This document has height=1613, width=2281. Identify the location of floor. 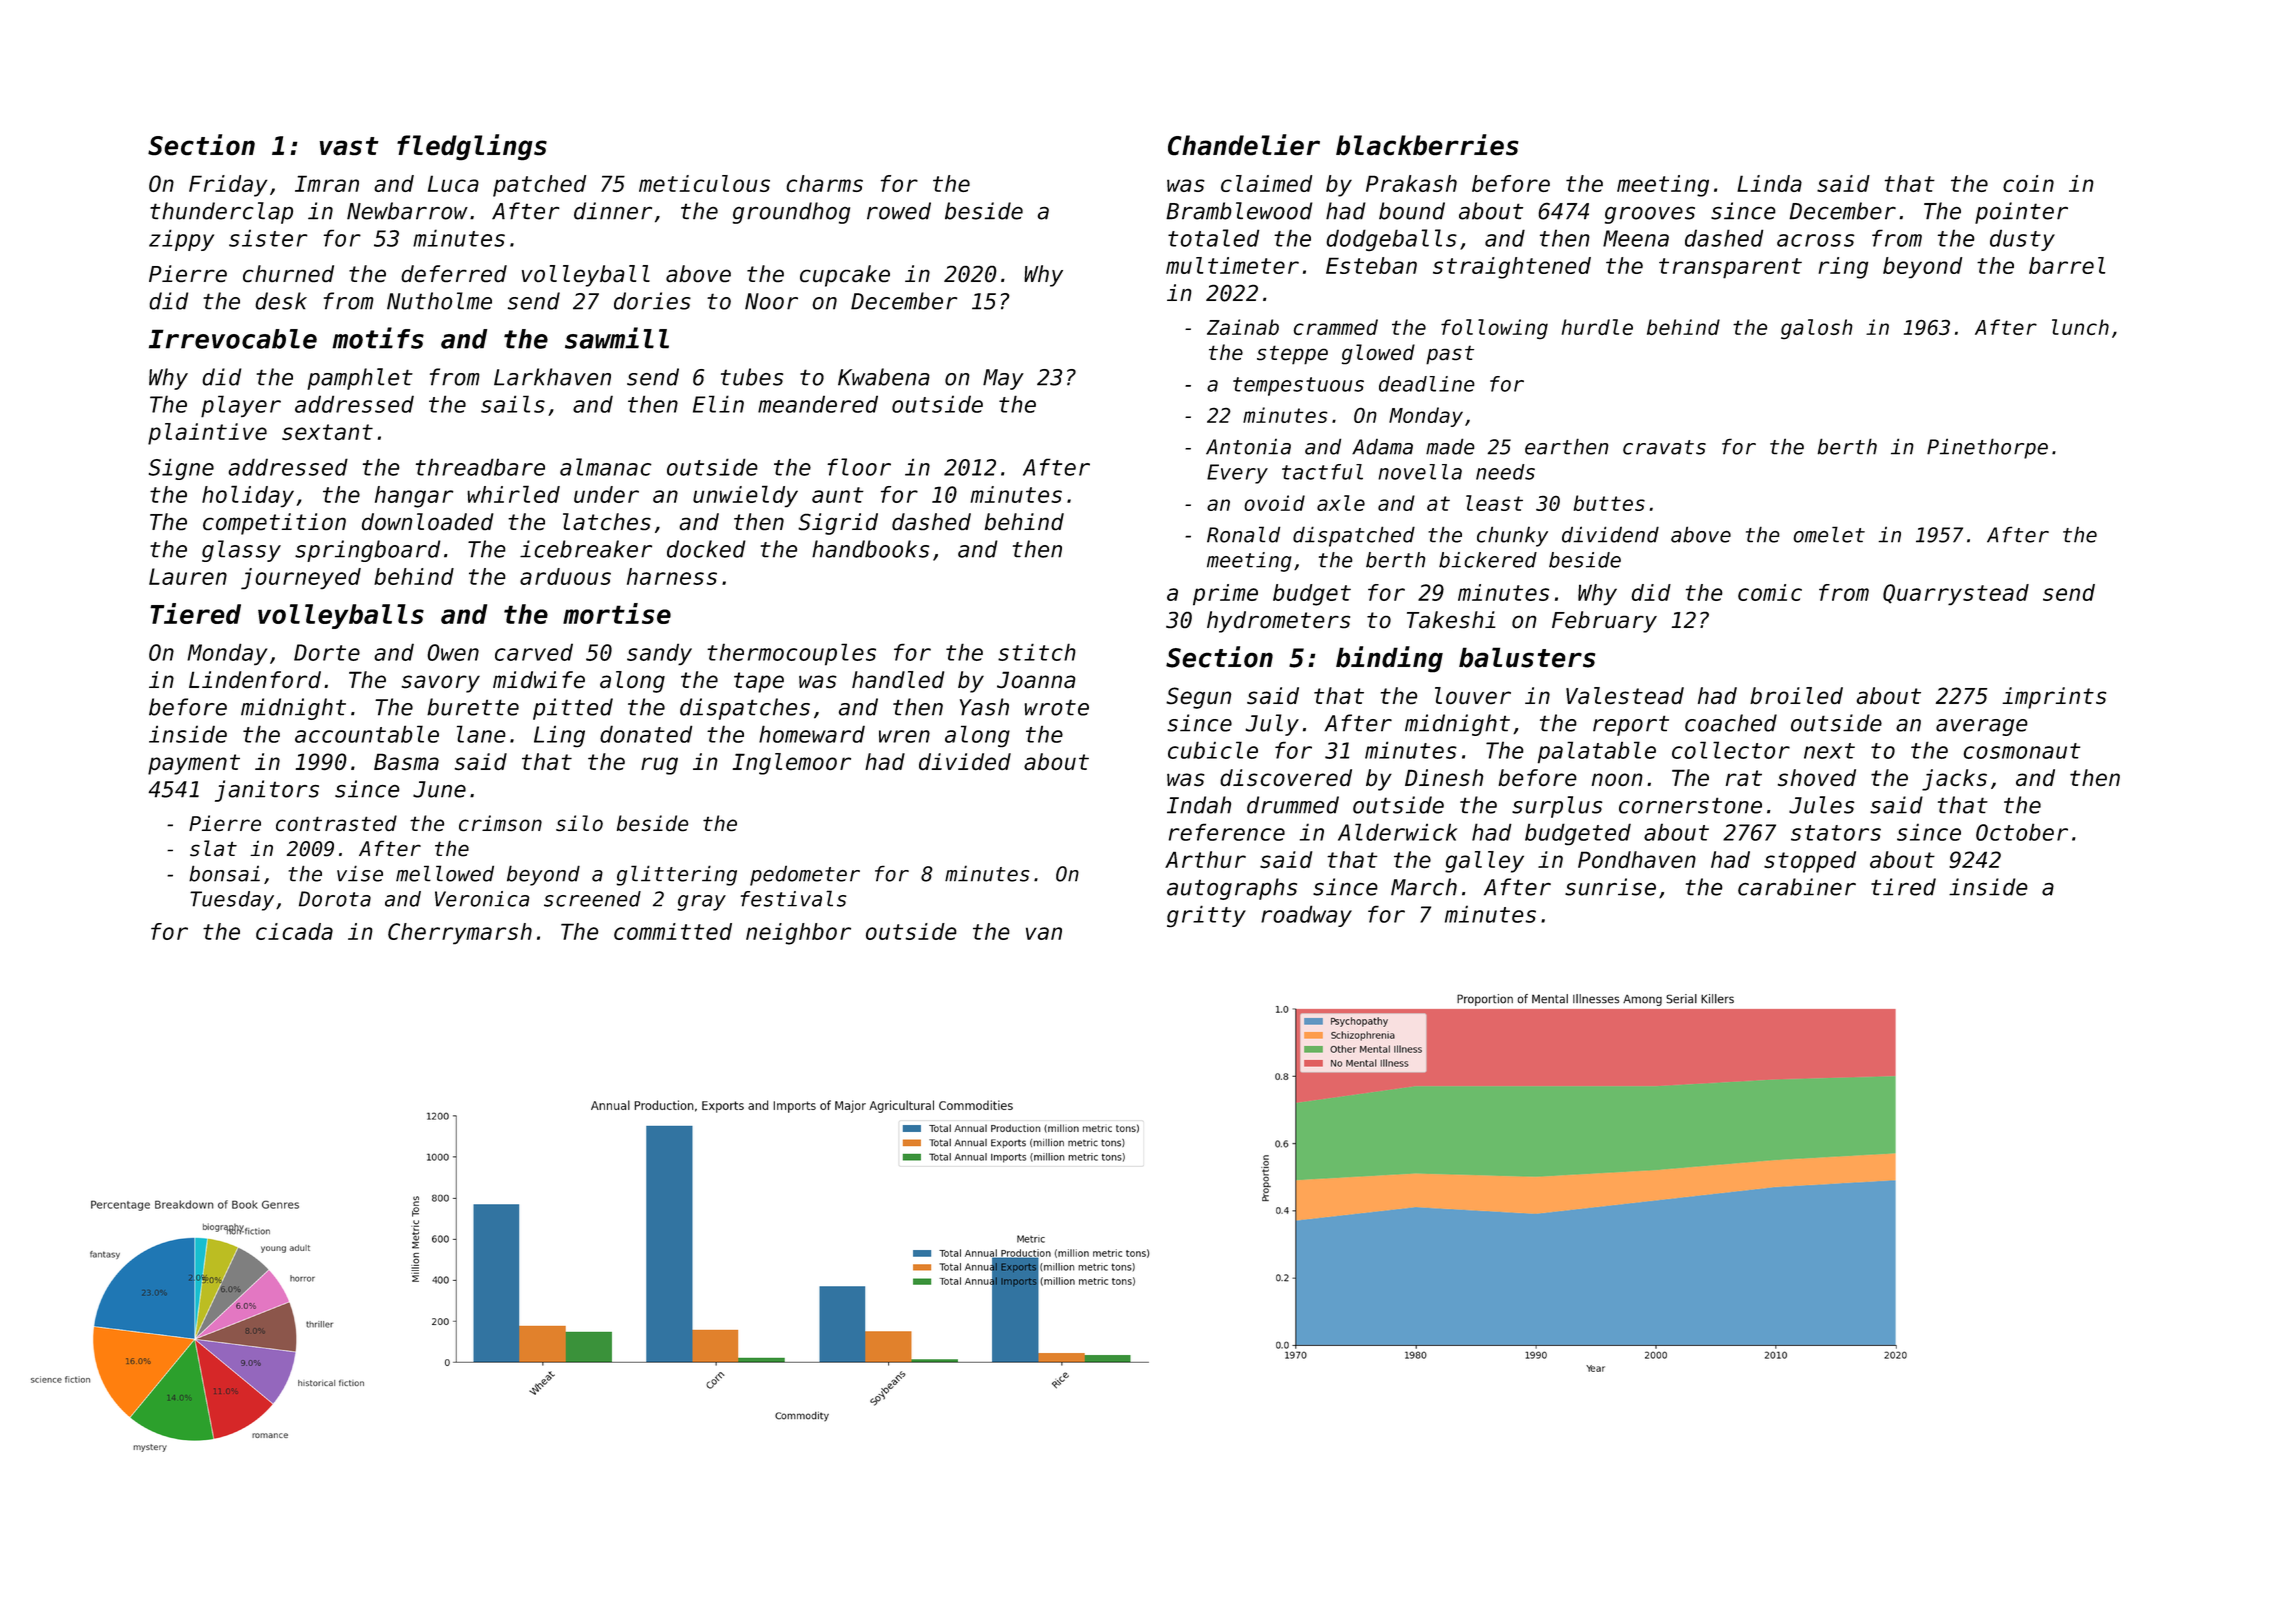
(859, 467).
